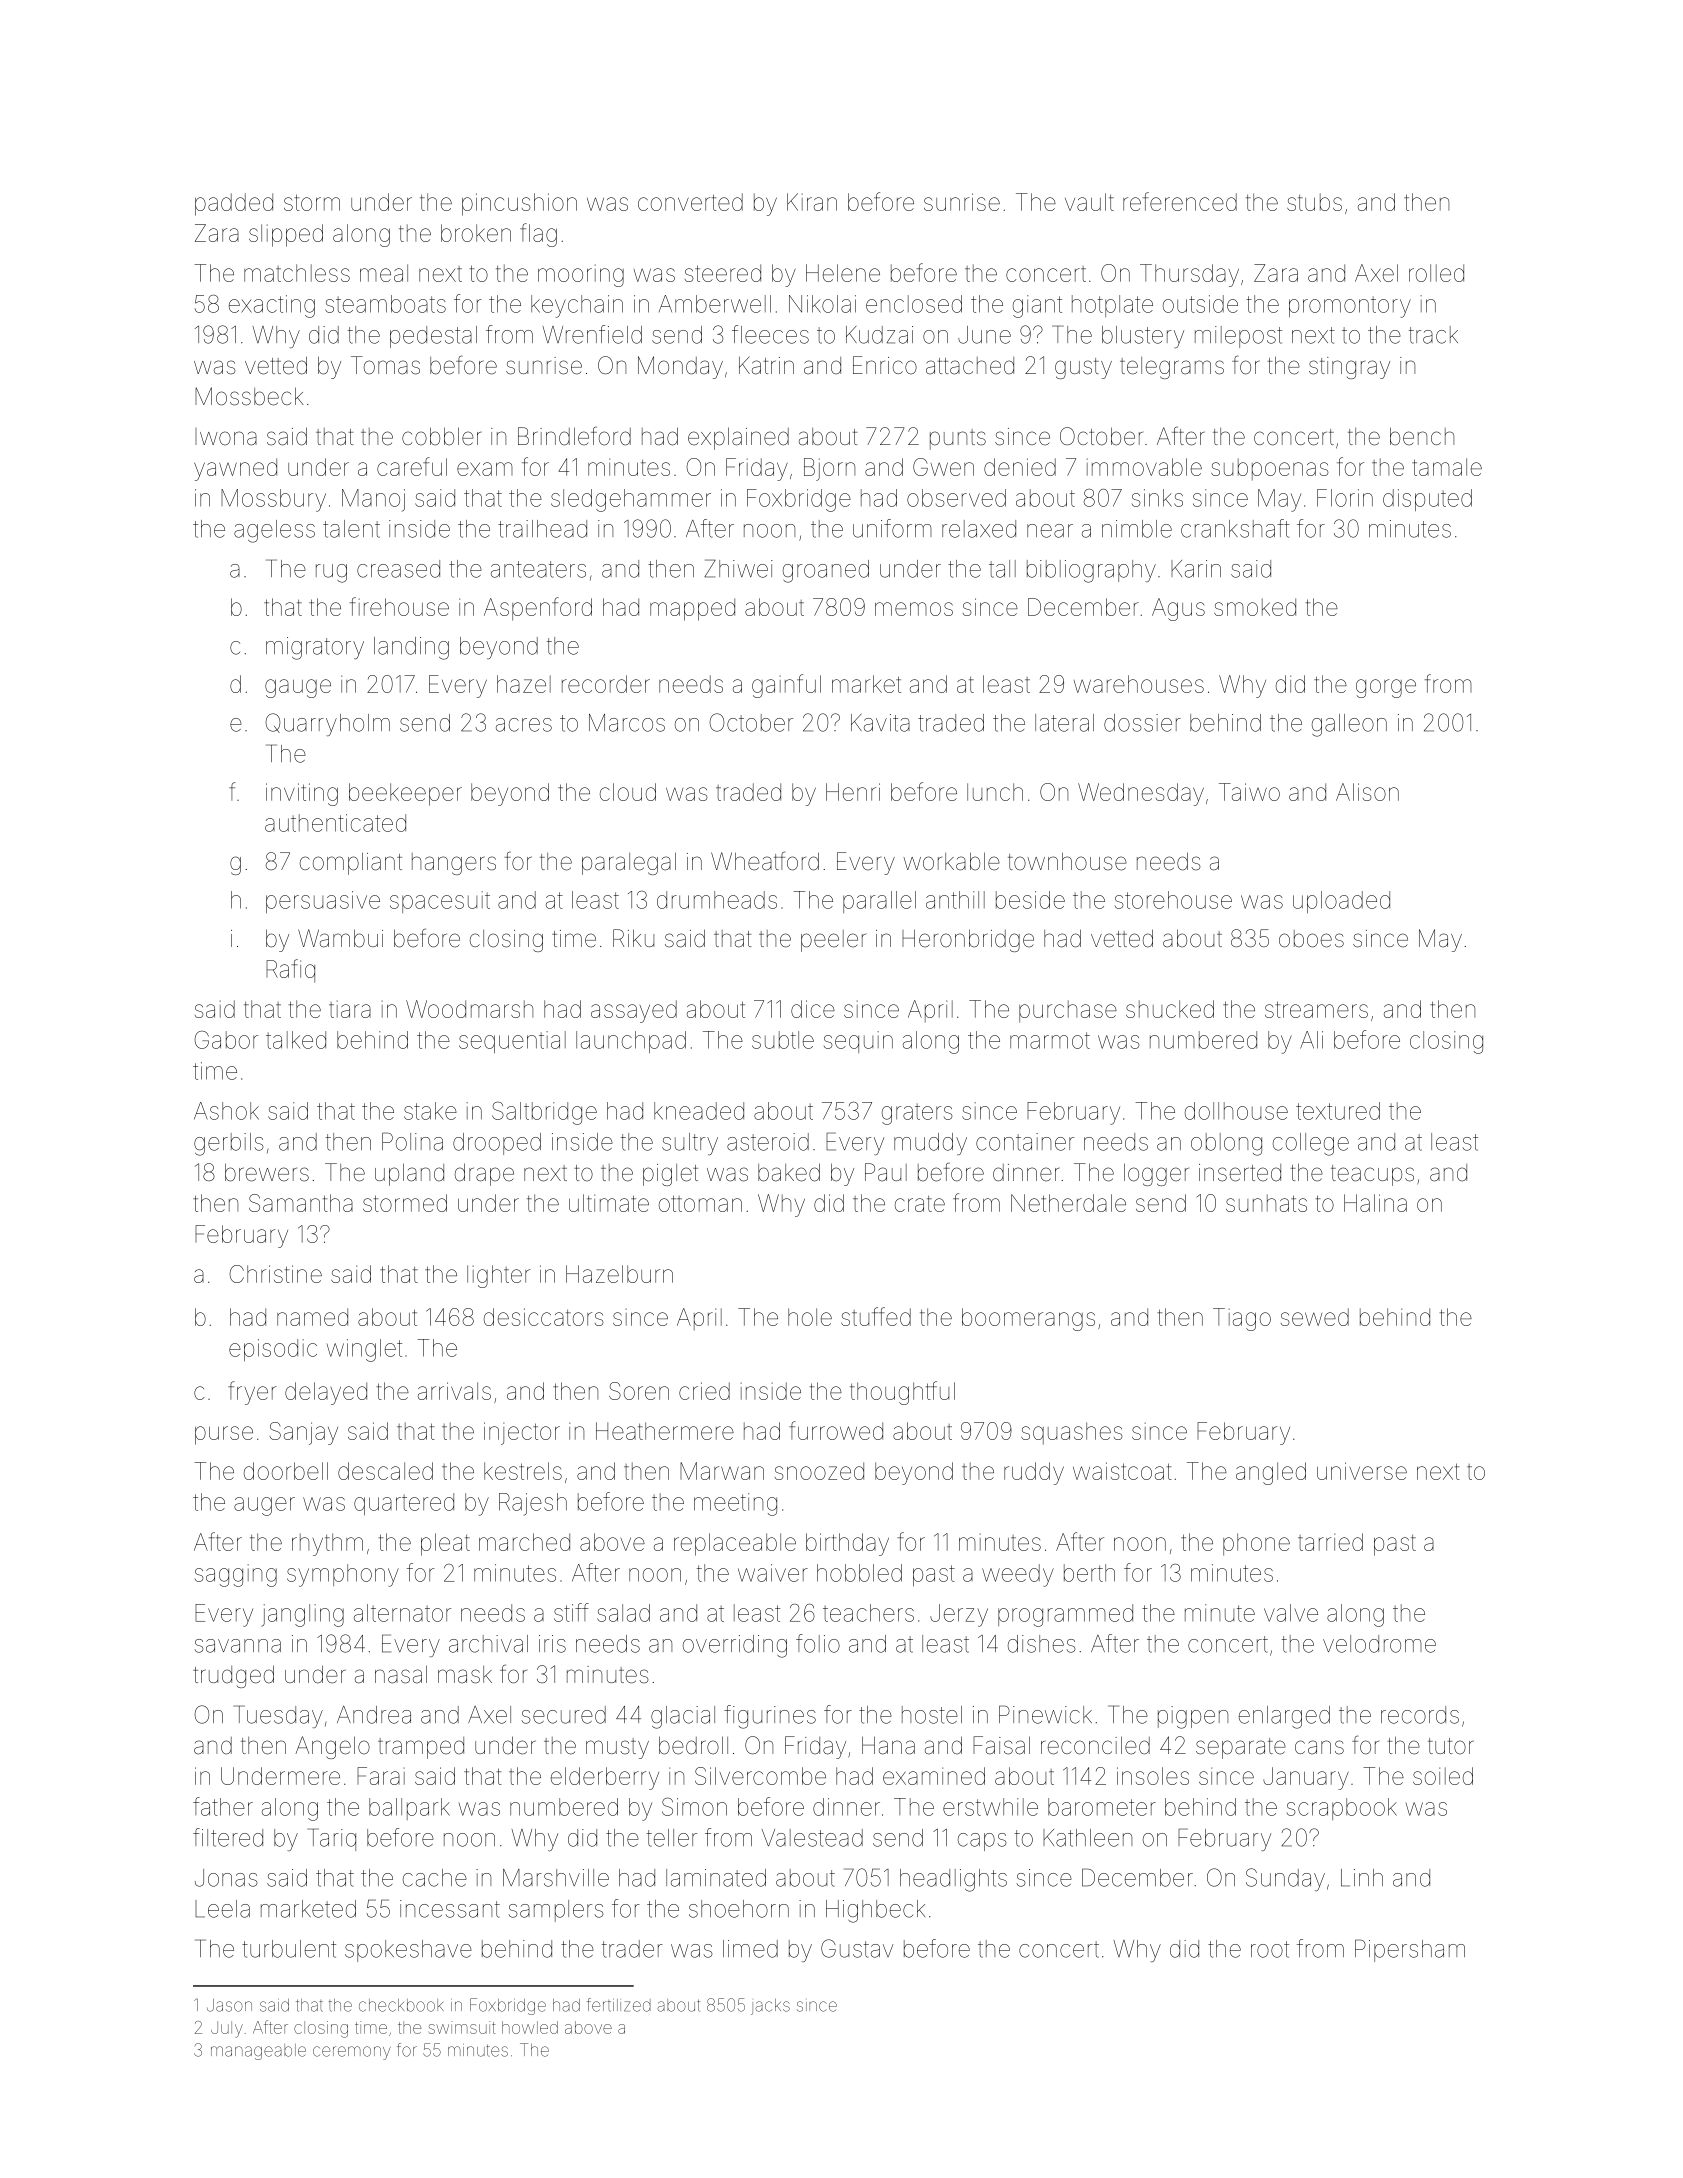 Image resolution: width=1683 pixels, height=2178 pixels. I want to click on persuasive, so click(323, 902).
